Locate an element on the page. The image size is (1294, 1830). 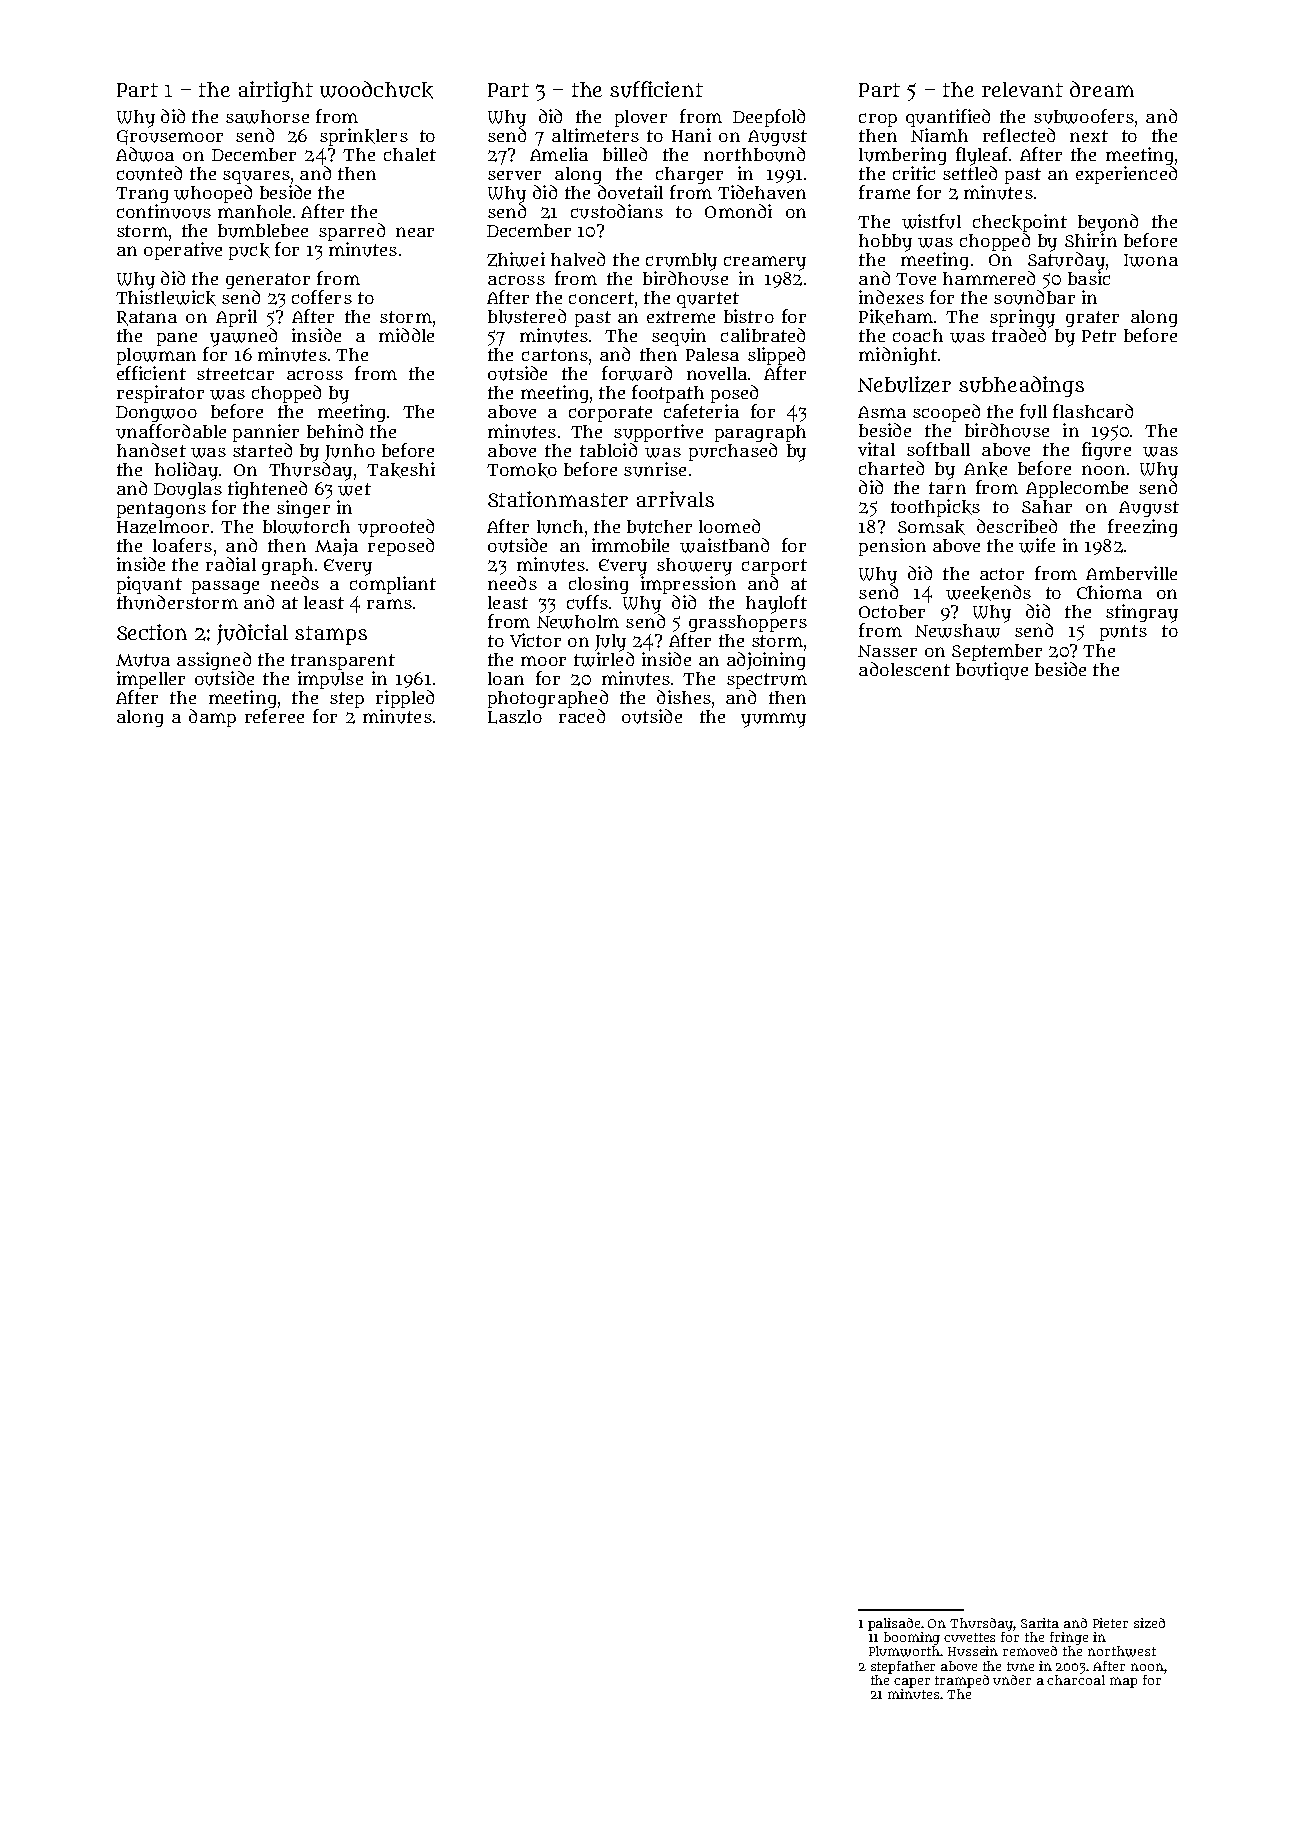
September is located at coordinates (997, 652).
